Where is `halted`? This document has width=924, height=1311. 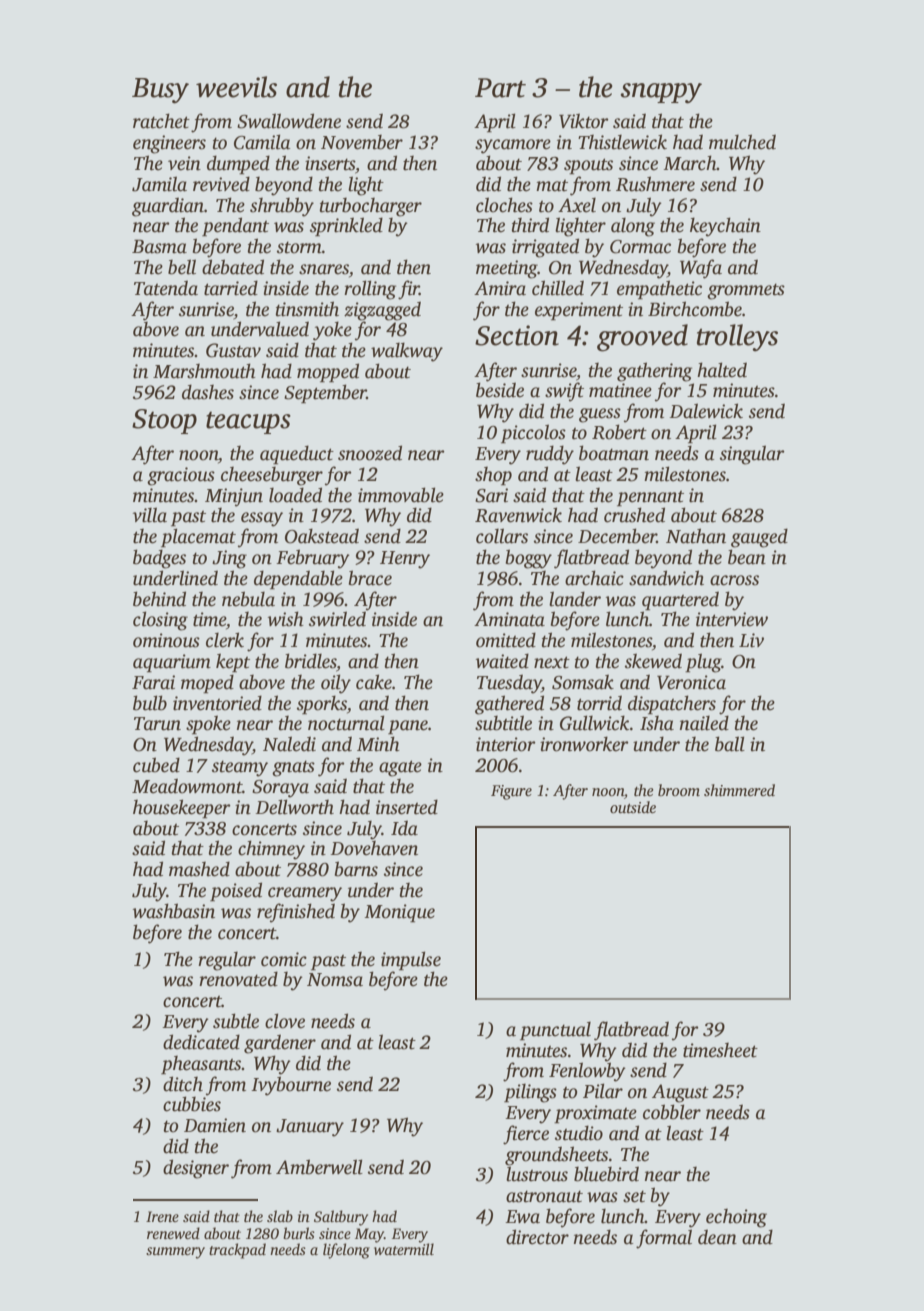
halted is located at coordinates (722, 370).
